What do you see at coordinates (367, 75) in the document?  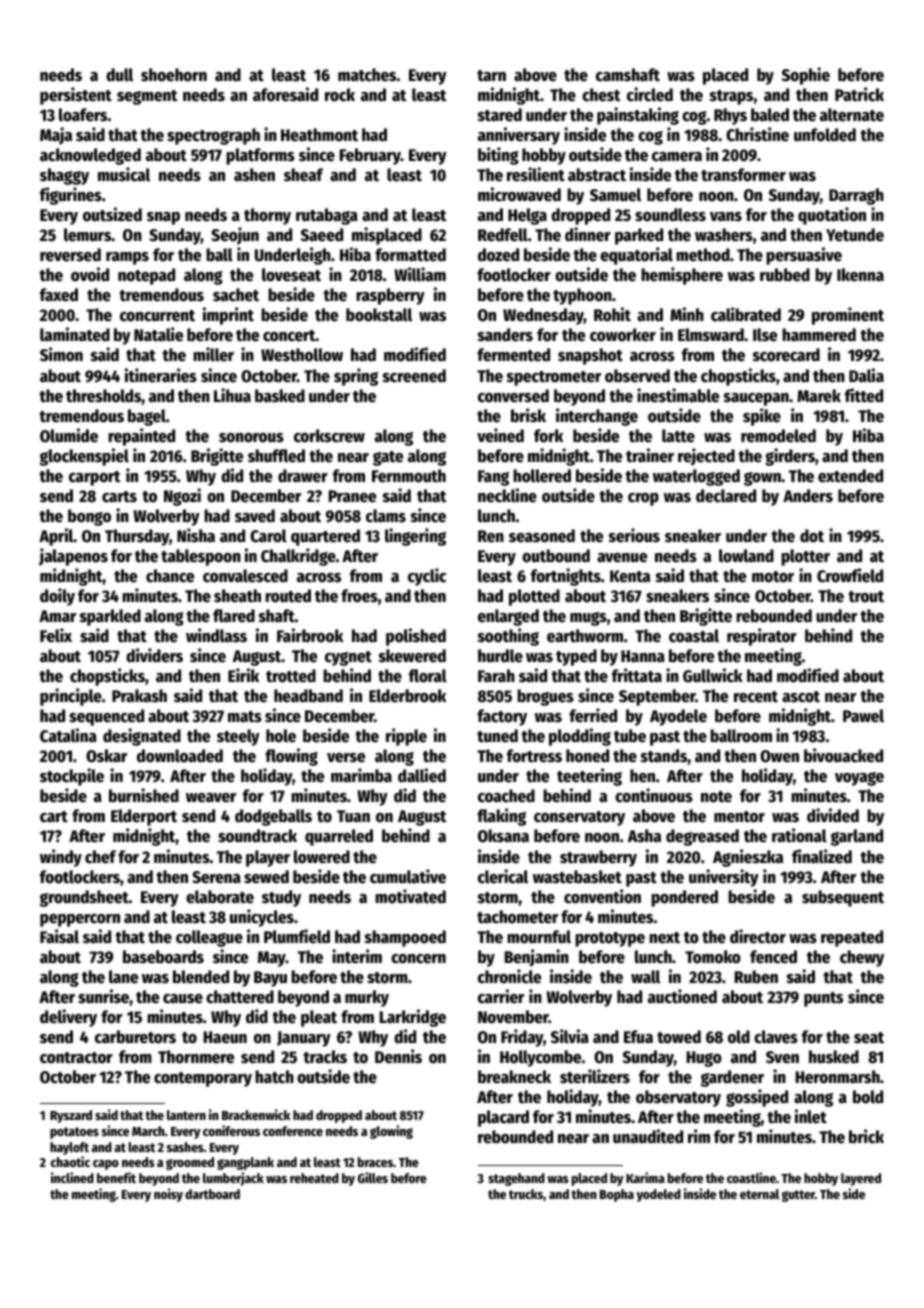 I see `matches` at bounding box center [367, 75].
